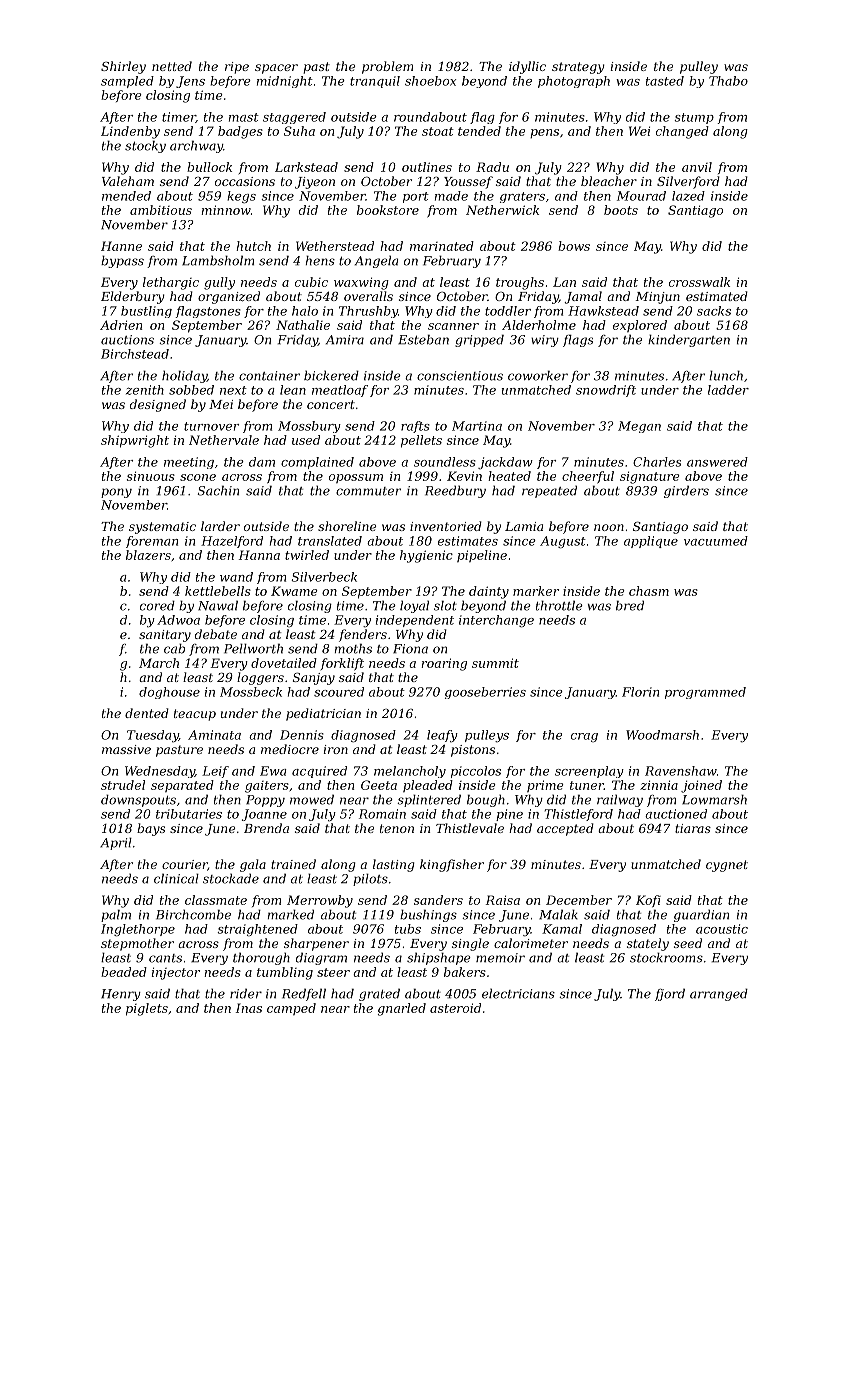 This screenshot has width=849, height=1400. I want to click on bred, so click(630, 605).
